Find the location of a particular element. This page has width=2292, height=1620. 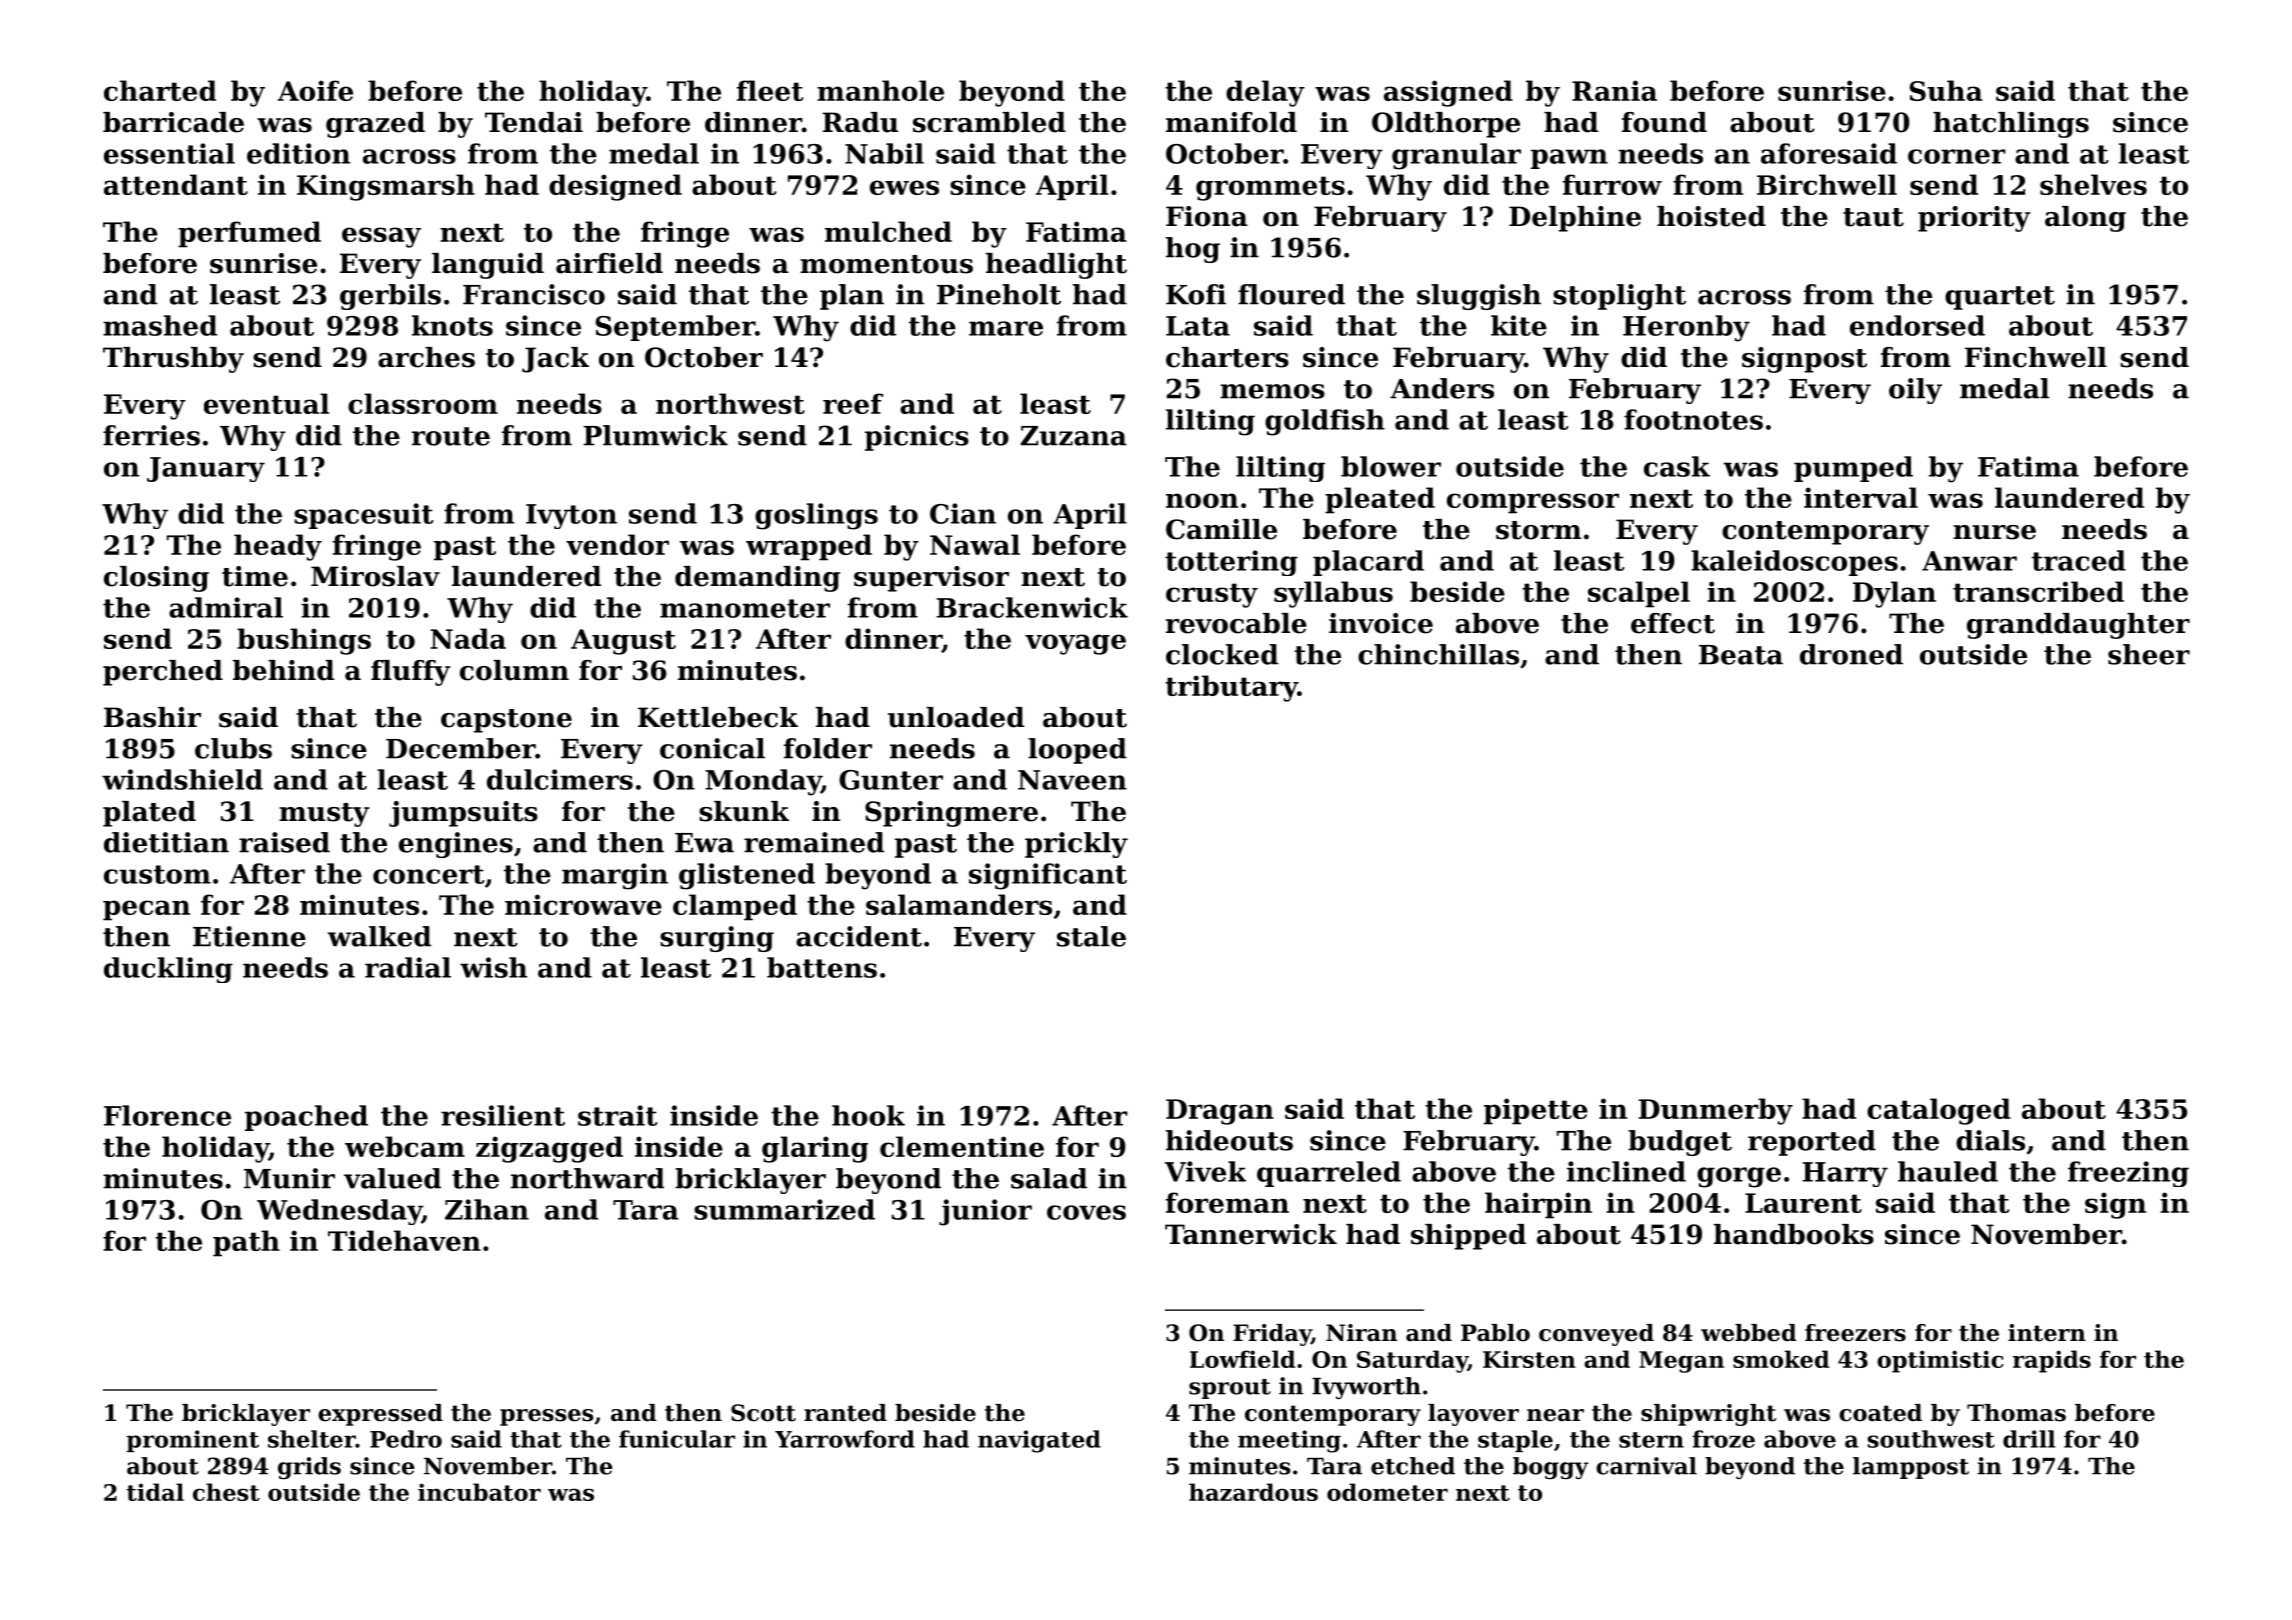

priority is located at coordinates (1974, 219).
